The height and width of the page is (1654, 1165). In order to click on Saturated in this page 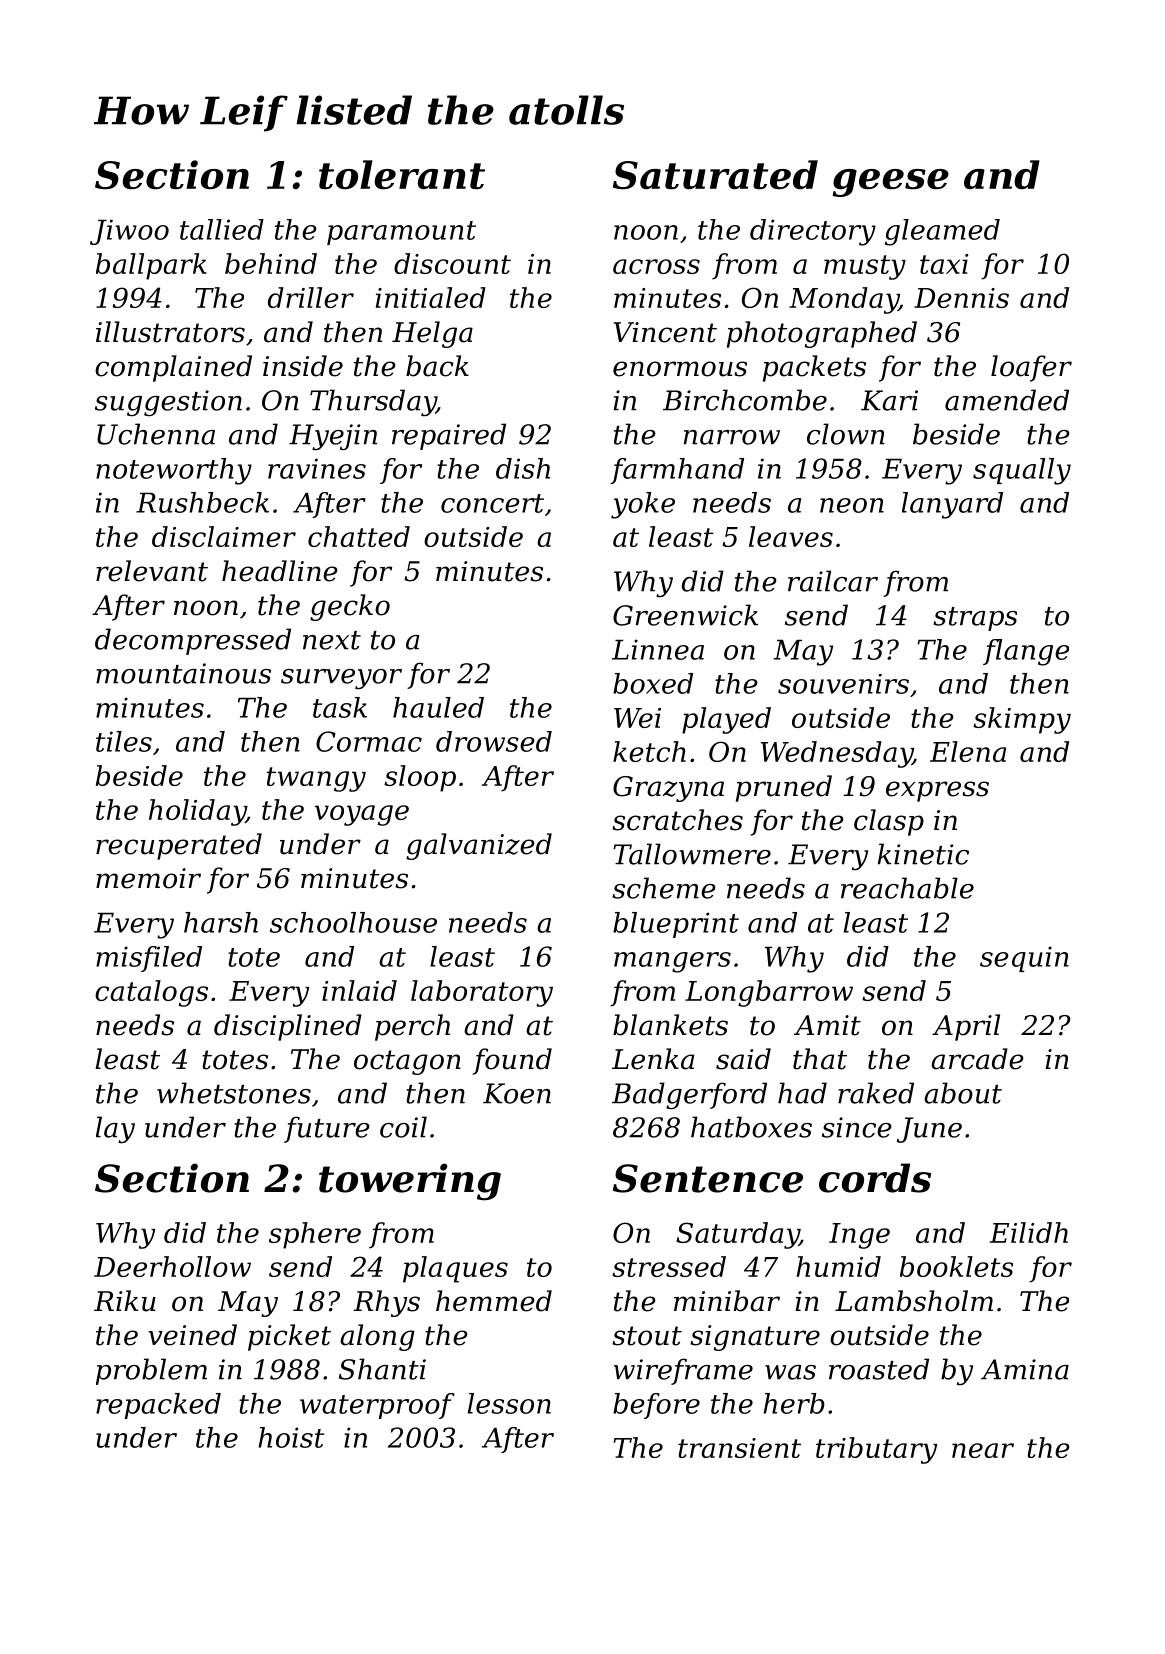, I will do `click(715, 175)`.
